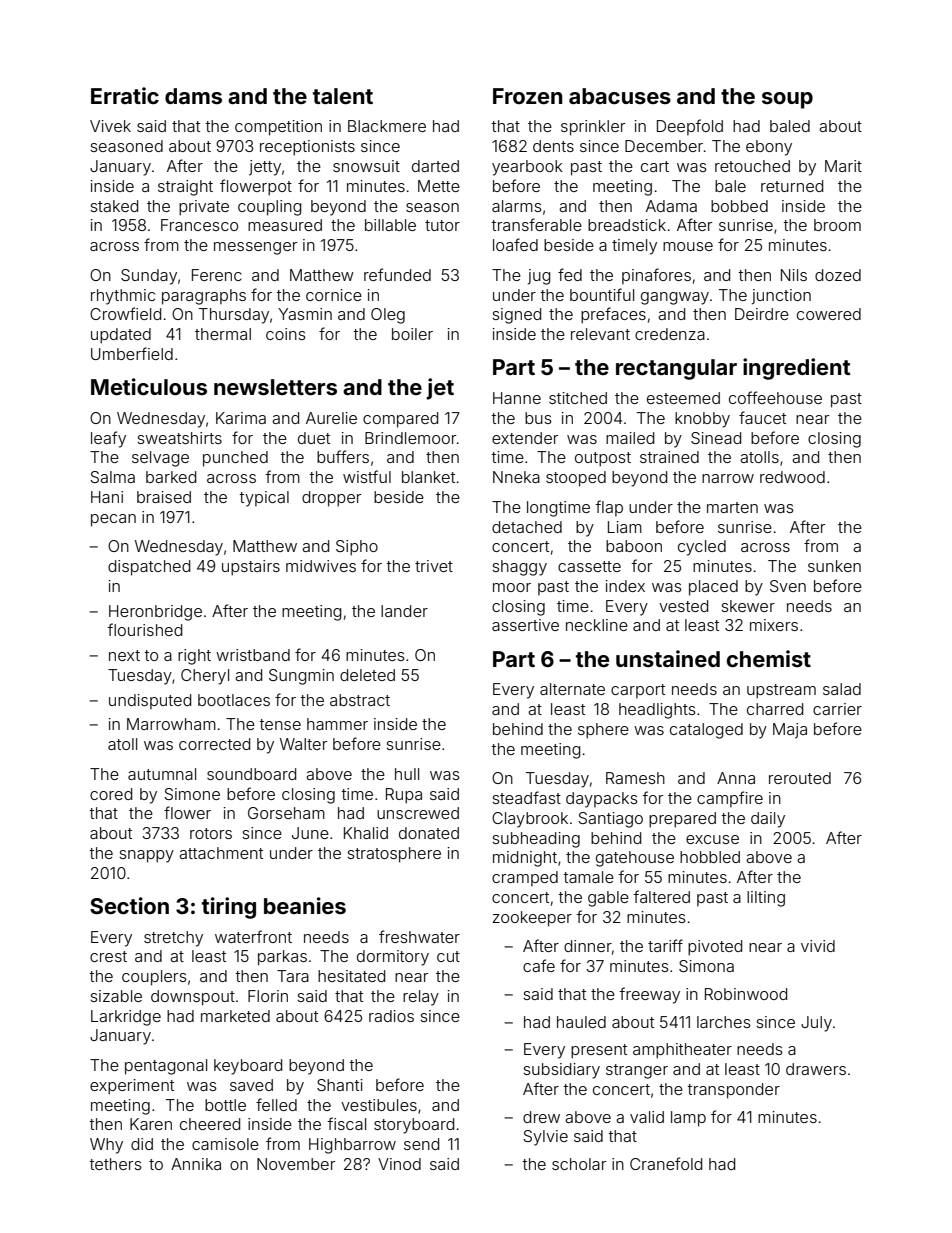 This image has width=952, height=1233. Describe the element at coordinates (193, 96) in the image. I see `dams` at that location.
